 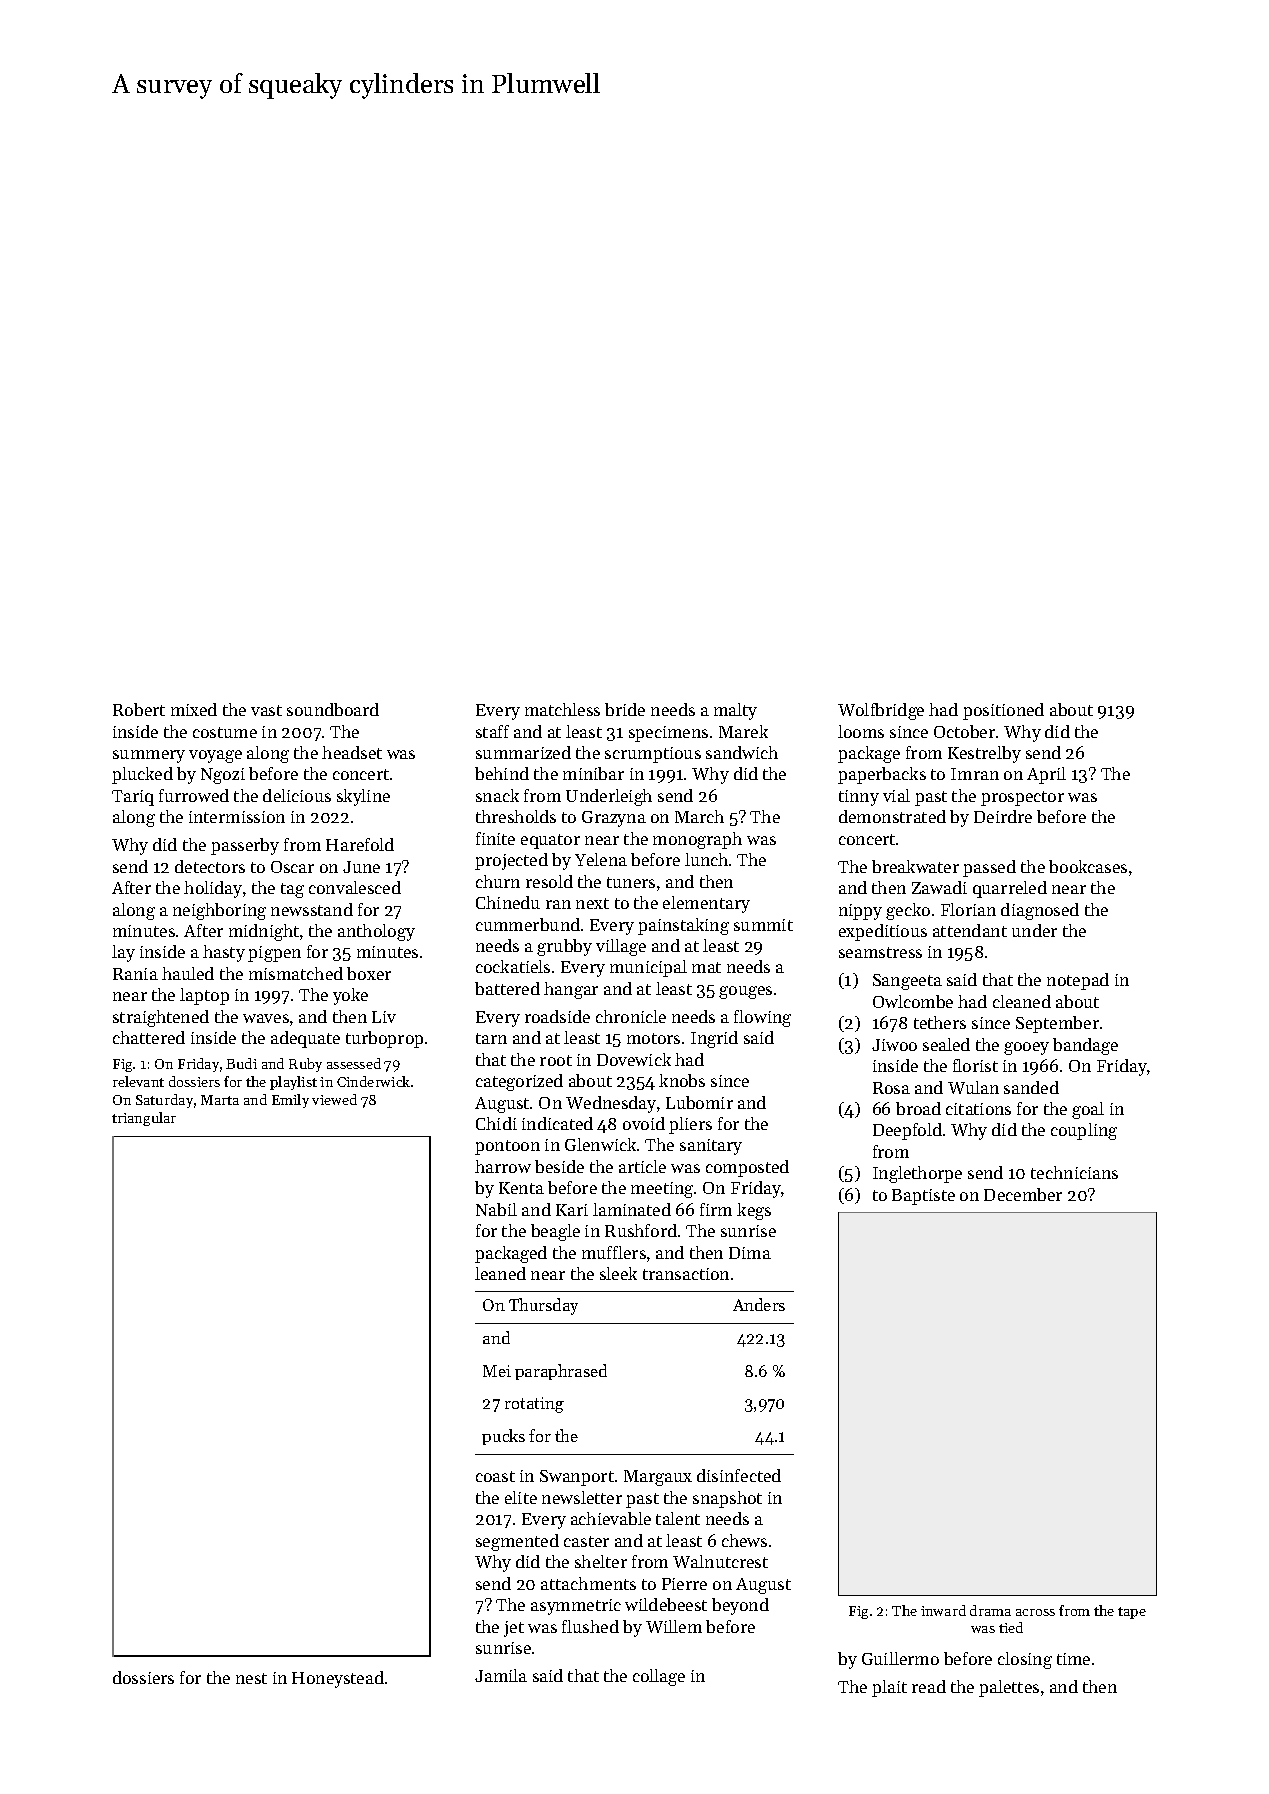 I want to click on gooey, so click(x=1026, y=1048).
